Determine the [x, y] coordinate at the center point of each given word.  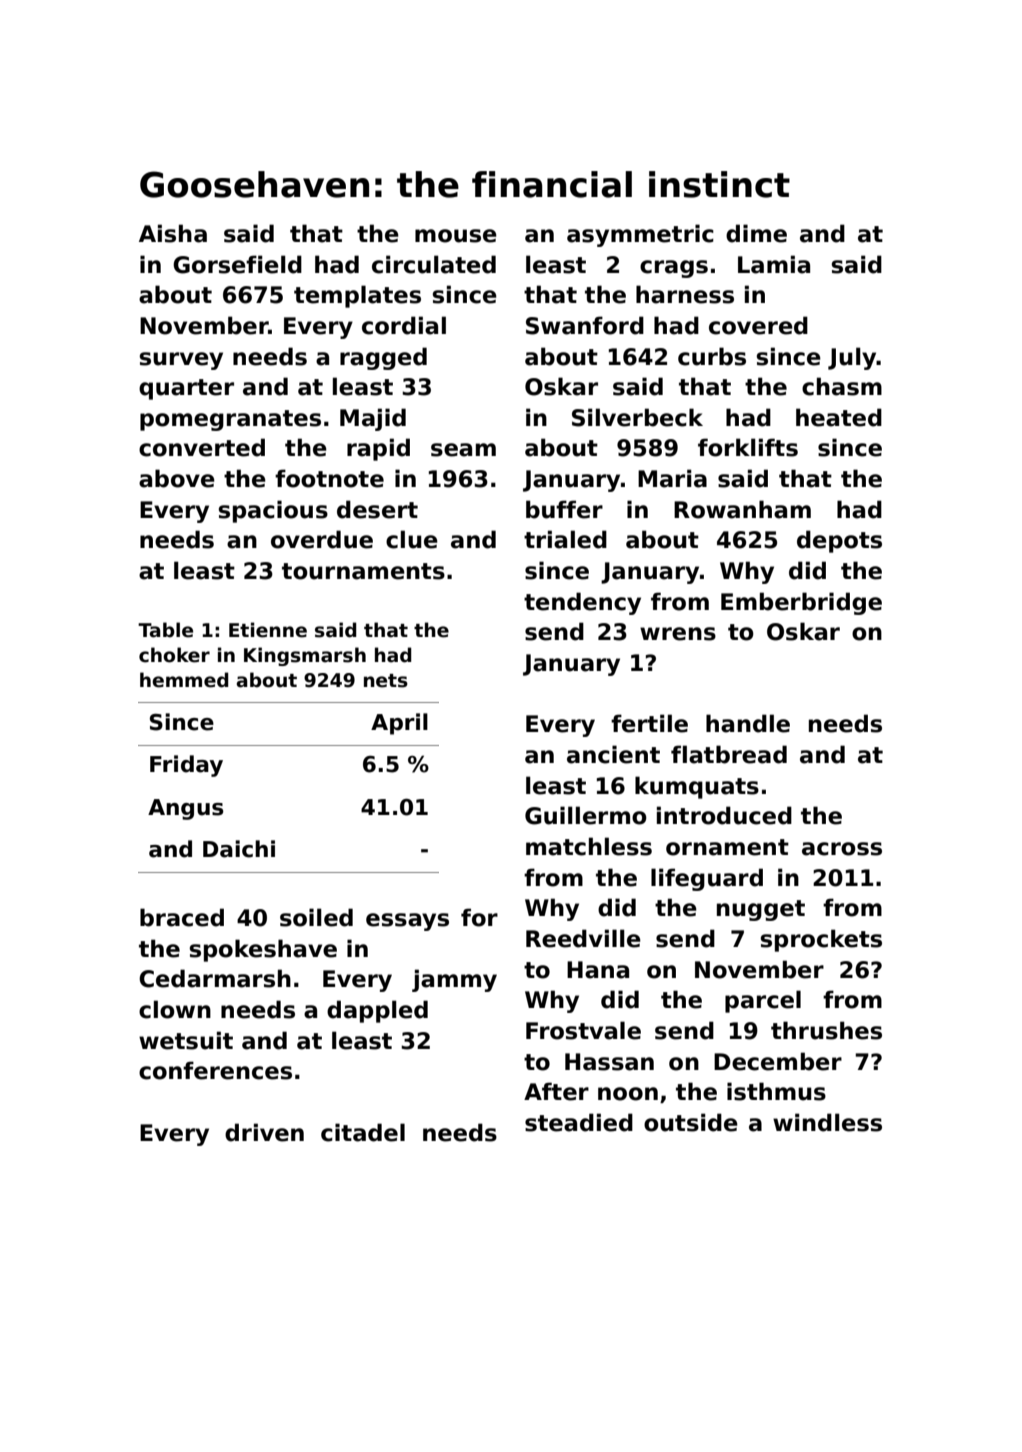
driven [264, 1132]
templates [357, 296]
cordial [404, 325]
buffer [564, 509]
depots [839, 541]
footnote [329, 478]
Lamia [774, 264]
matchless [589, 846]
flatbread [729, 754]
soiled [316, 917]
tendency [582, 603]
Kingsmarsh [305, 656]
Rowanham [742, 509]
